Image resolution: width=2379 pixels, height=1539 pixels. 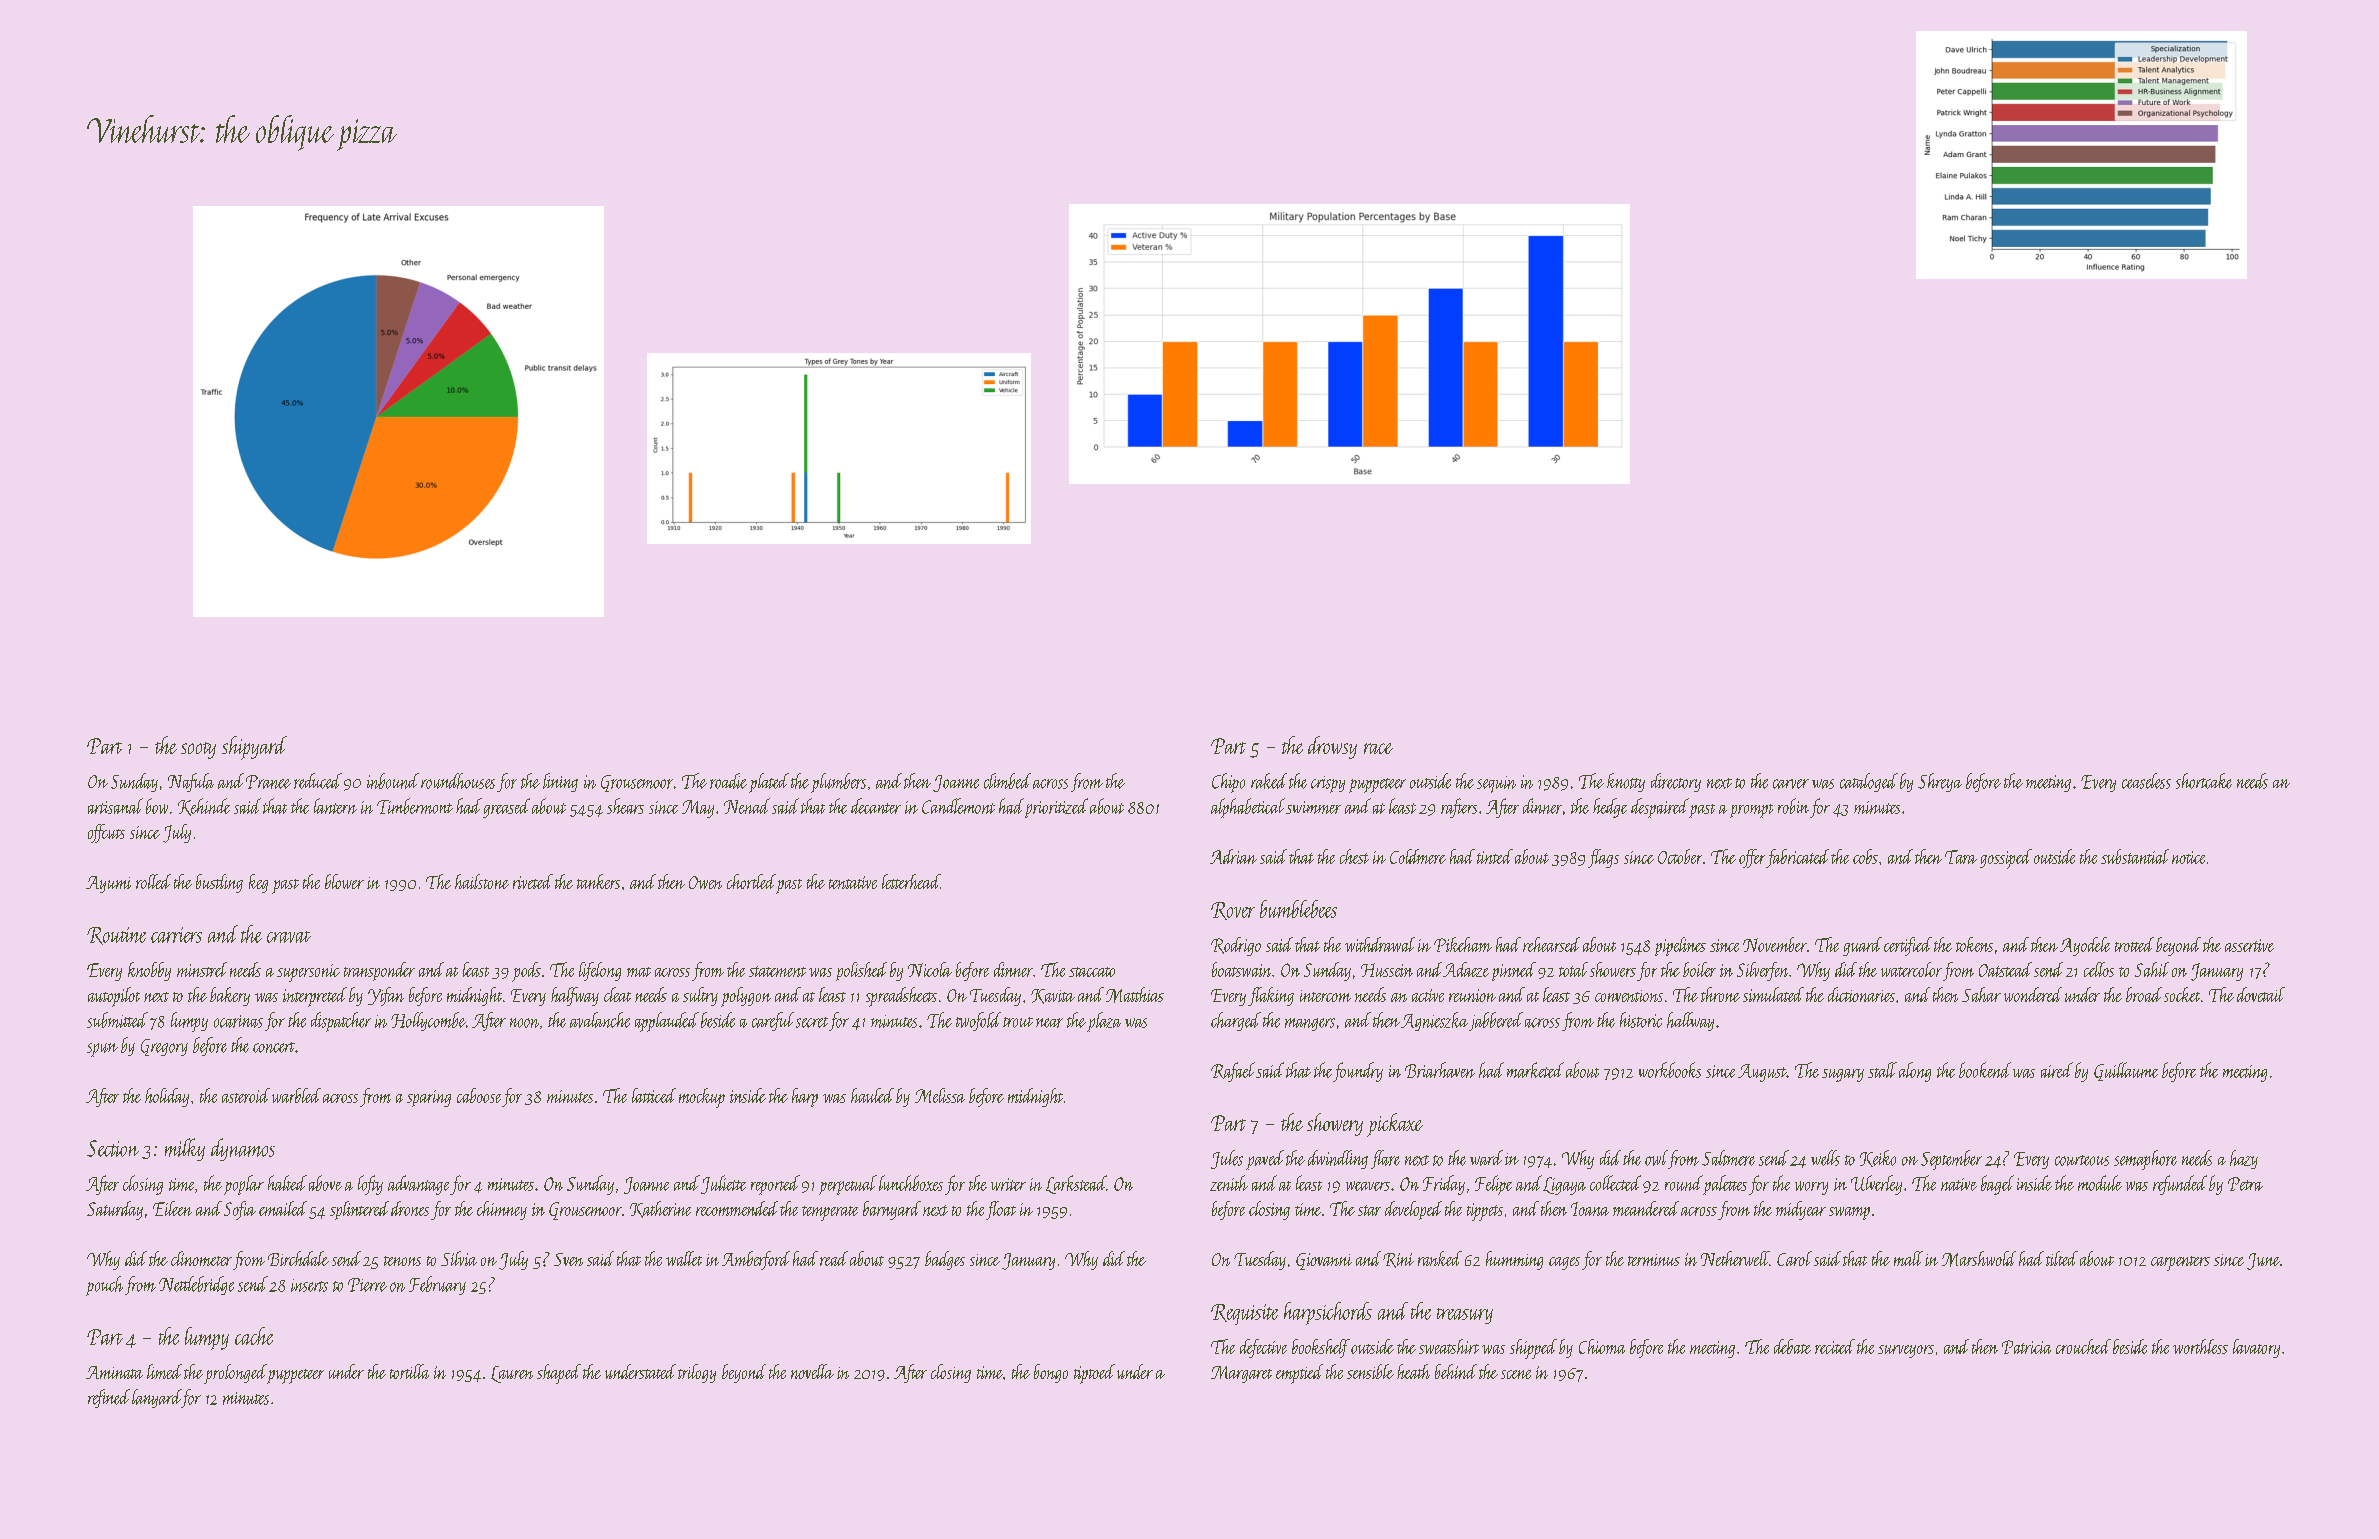 I want to click on Requisite, so click(x=1244, y=1314).
